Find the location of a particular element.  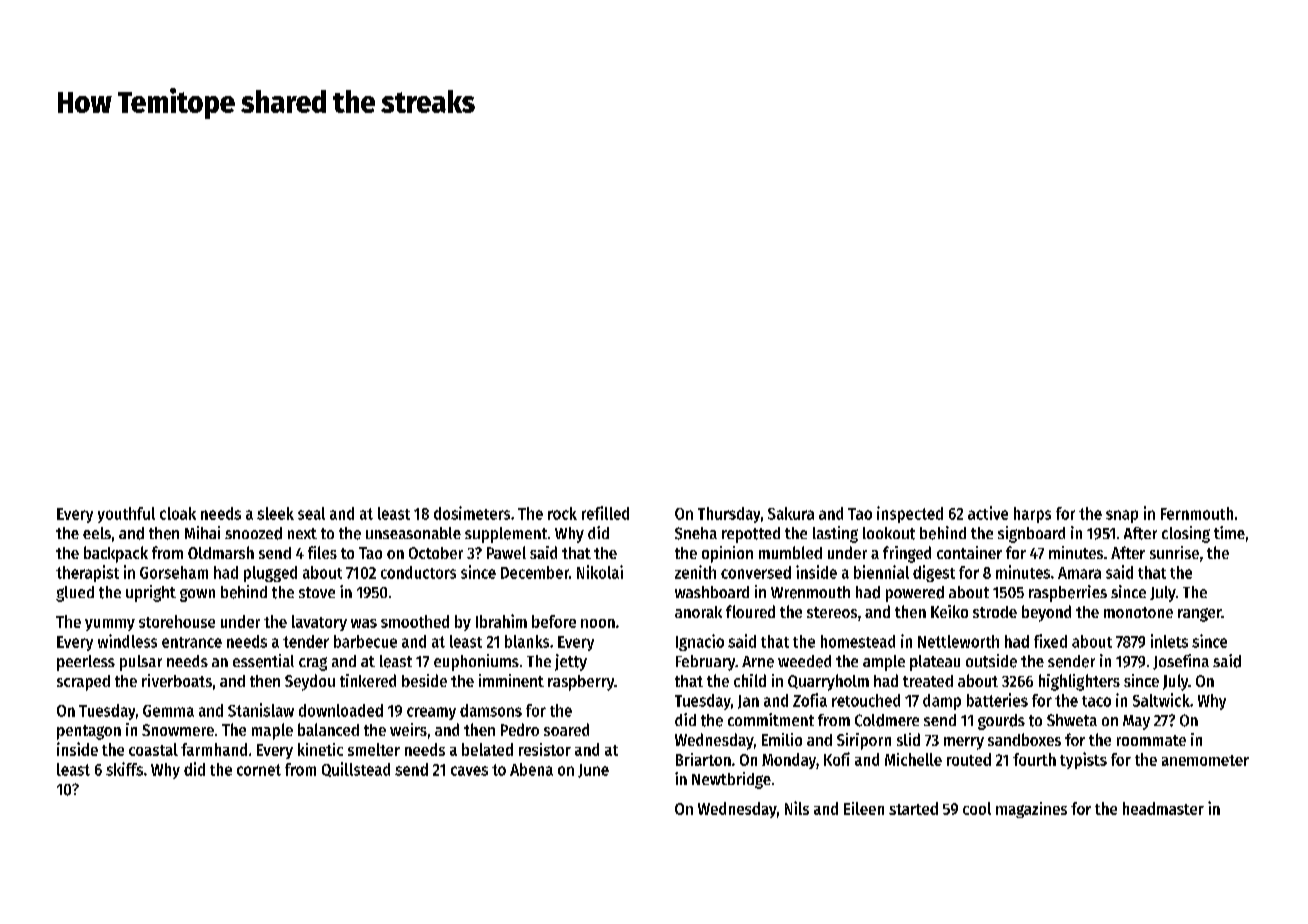

Nils is located at coordinates (797, 808).
